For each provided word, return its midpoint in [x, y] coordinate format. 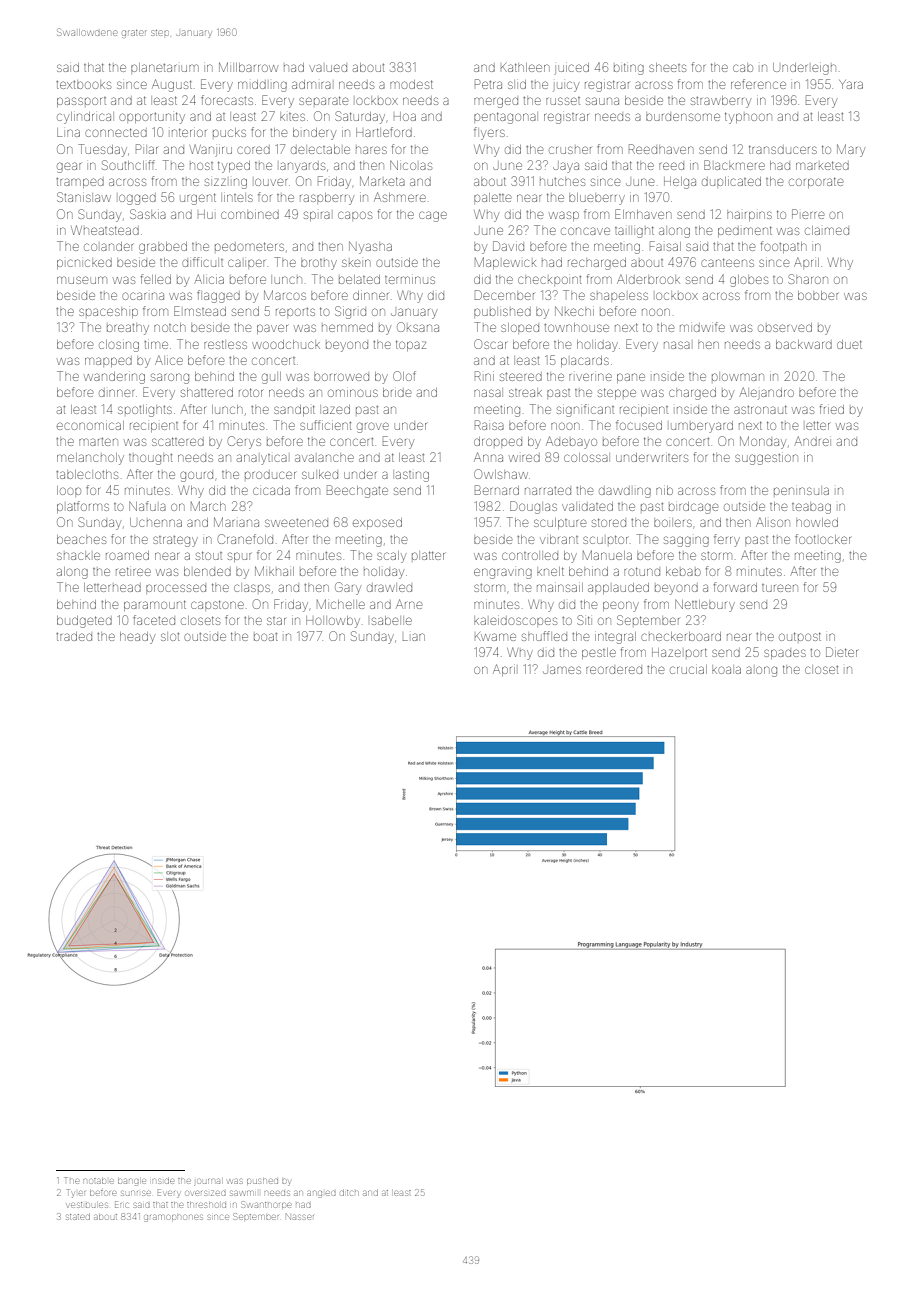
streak [525, 393]
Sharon [808, 279]
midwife [702, 327]
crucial [688, 669]
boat [265, 637]
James [562, 670]
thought [150, 459]
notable [98, 1181]
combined [250, 215]
